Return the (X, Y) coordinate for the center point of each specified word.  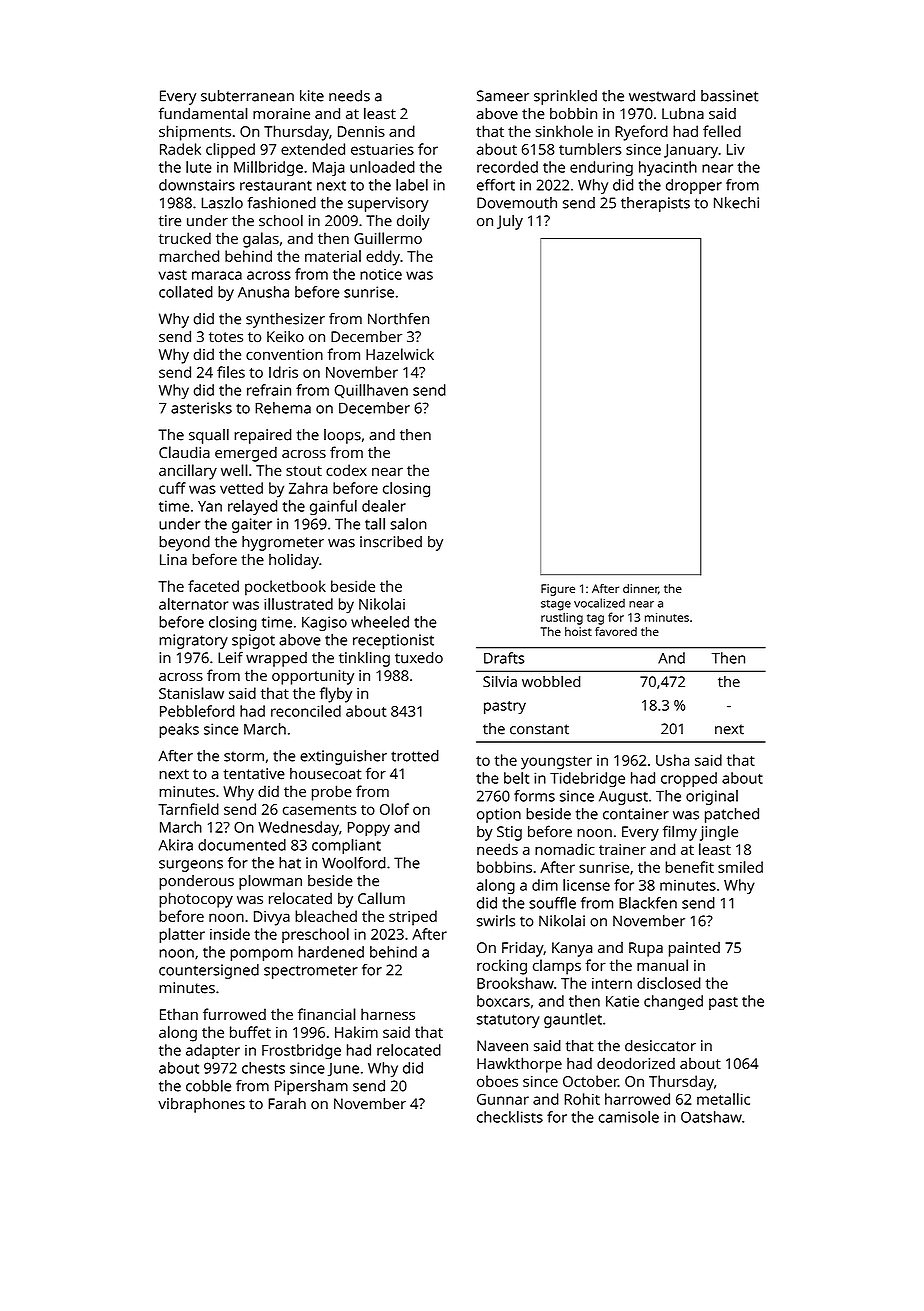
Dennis (361, 131)
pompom (261, 955)
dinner (640, 588)
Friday (523, 949)
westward (662, 96)
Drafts (504, 658)
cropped (689, 779)
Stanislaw (191, 693)
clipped (230, 151)
